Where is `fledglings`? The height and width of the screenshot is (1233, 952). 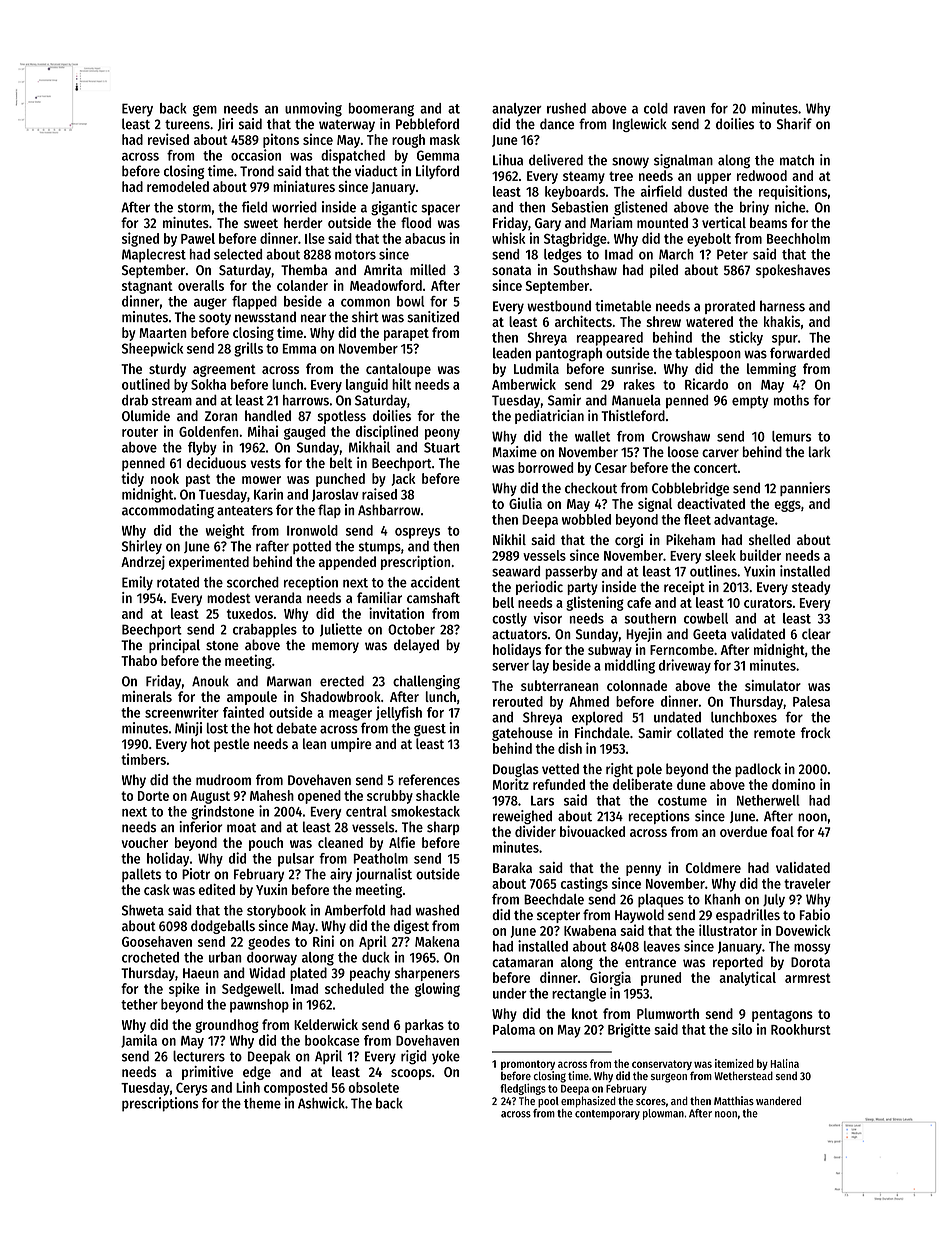 fledglings is located at coordinates (523, 1089).
